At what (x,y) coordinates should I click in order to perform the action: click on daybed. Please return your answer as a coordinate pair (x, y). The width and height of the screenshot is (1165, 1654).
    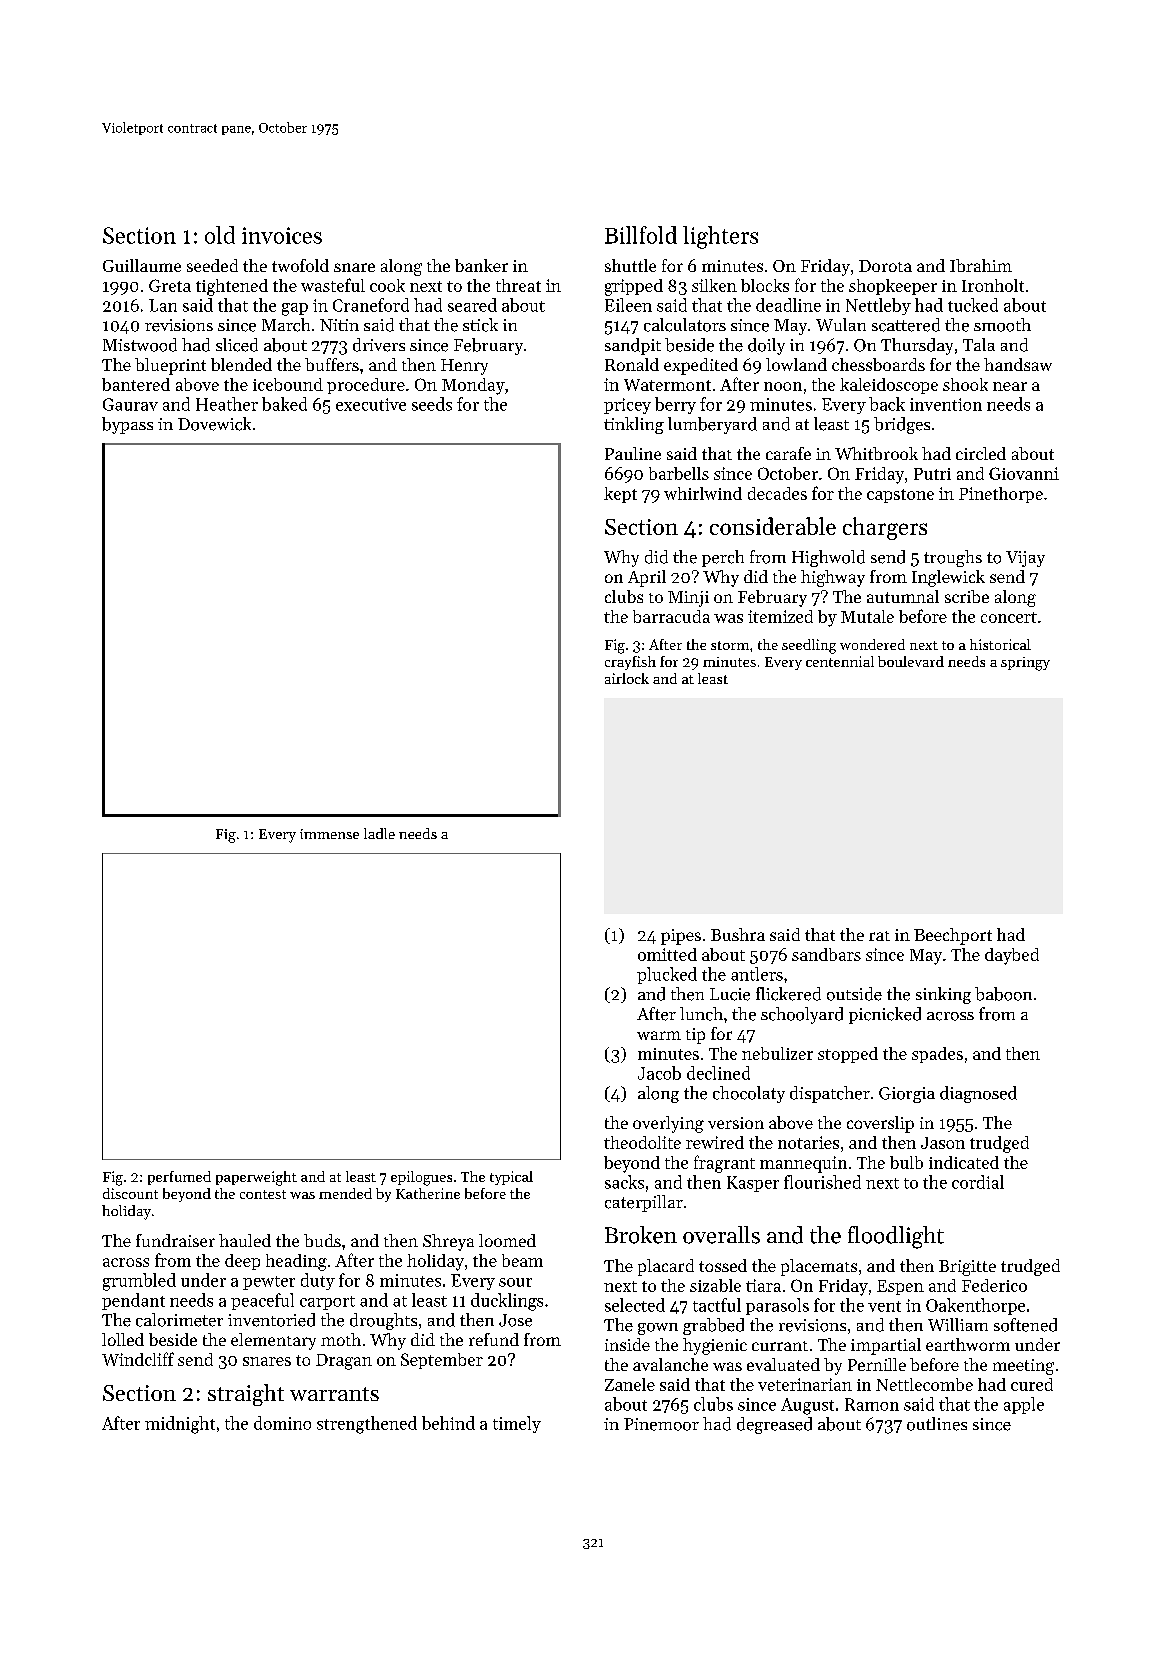
    Looking at the image, I should click on (1012, 956).
